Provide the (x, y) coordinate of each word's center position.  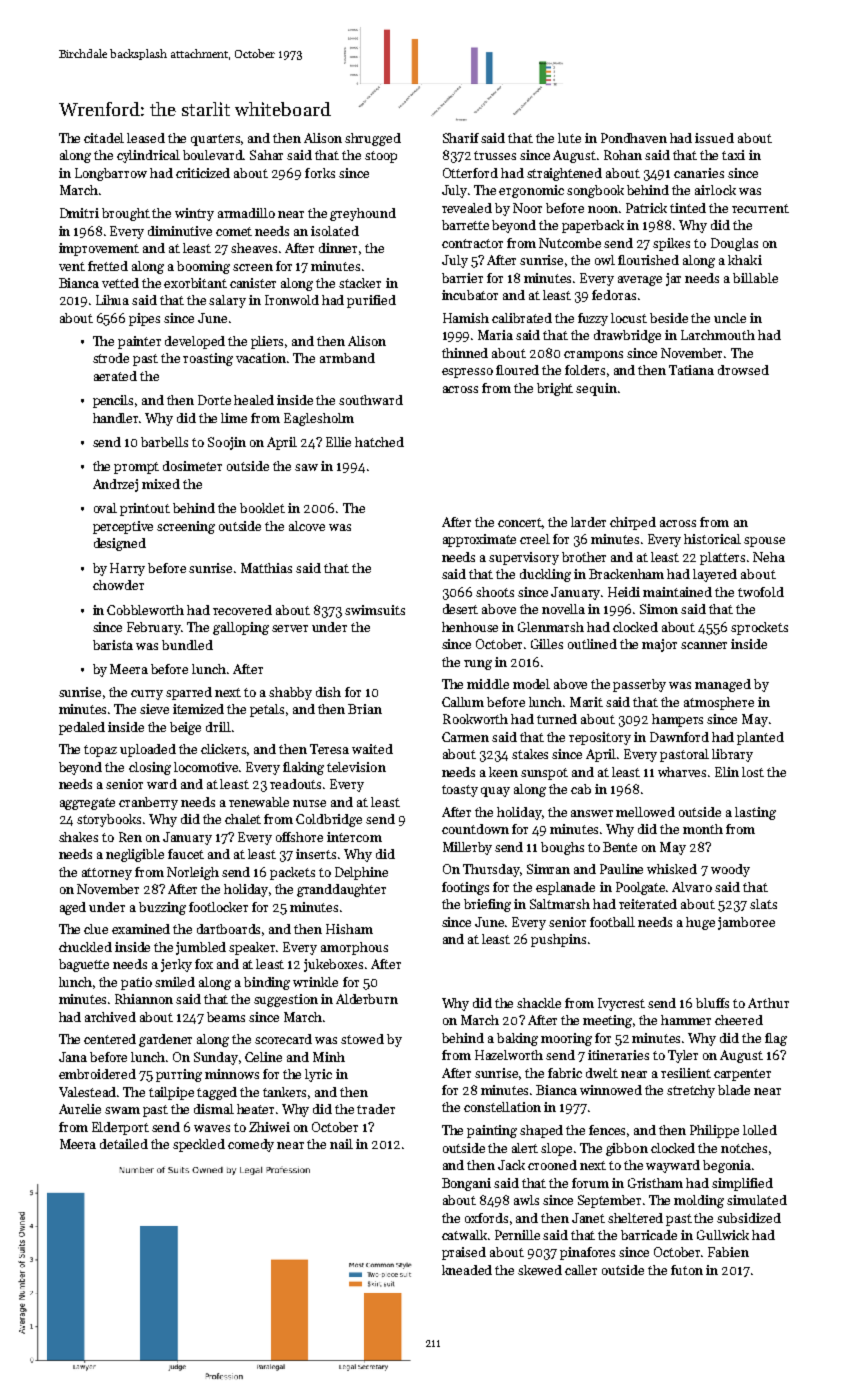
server (290, 628)
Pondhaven (634, 138)
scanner (704, 645)
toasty (460, 791)
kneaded (467, 1270)
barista (113, 645)
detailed (124, 1144)
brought (126, 214)
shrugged (373, 139)
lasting (755, 813)
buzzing (162, 908)
